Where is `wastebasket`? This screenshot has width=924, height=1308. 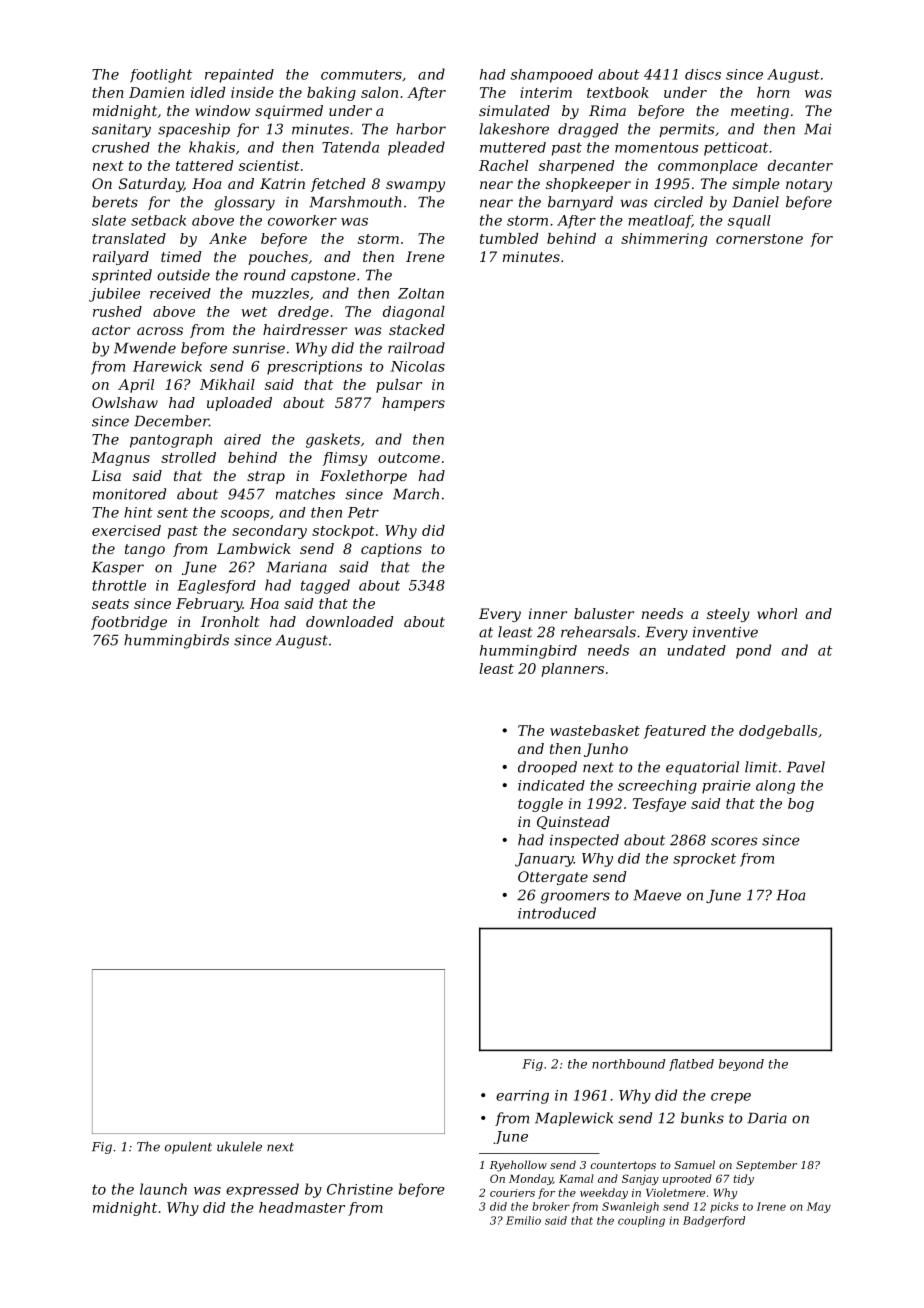
wastebasket is located at coordinates (595, 730).
